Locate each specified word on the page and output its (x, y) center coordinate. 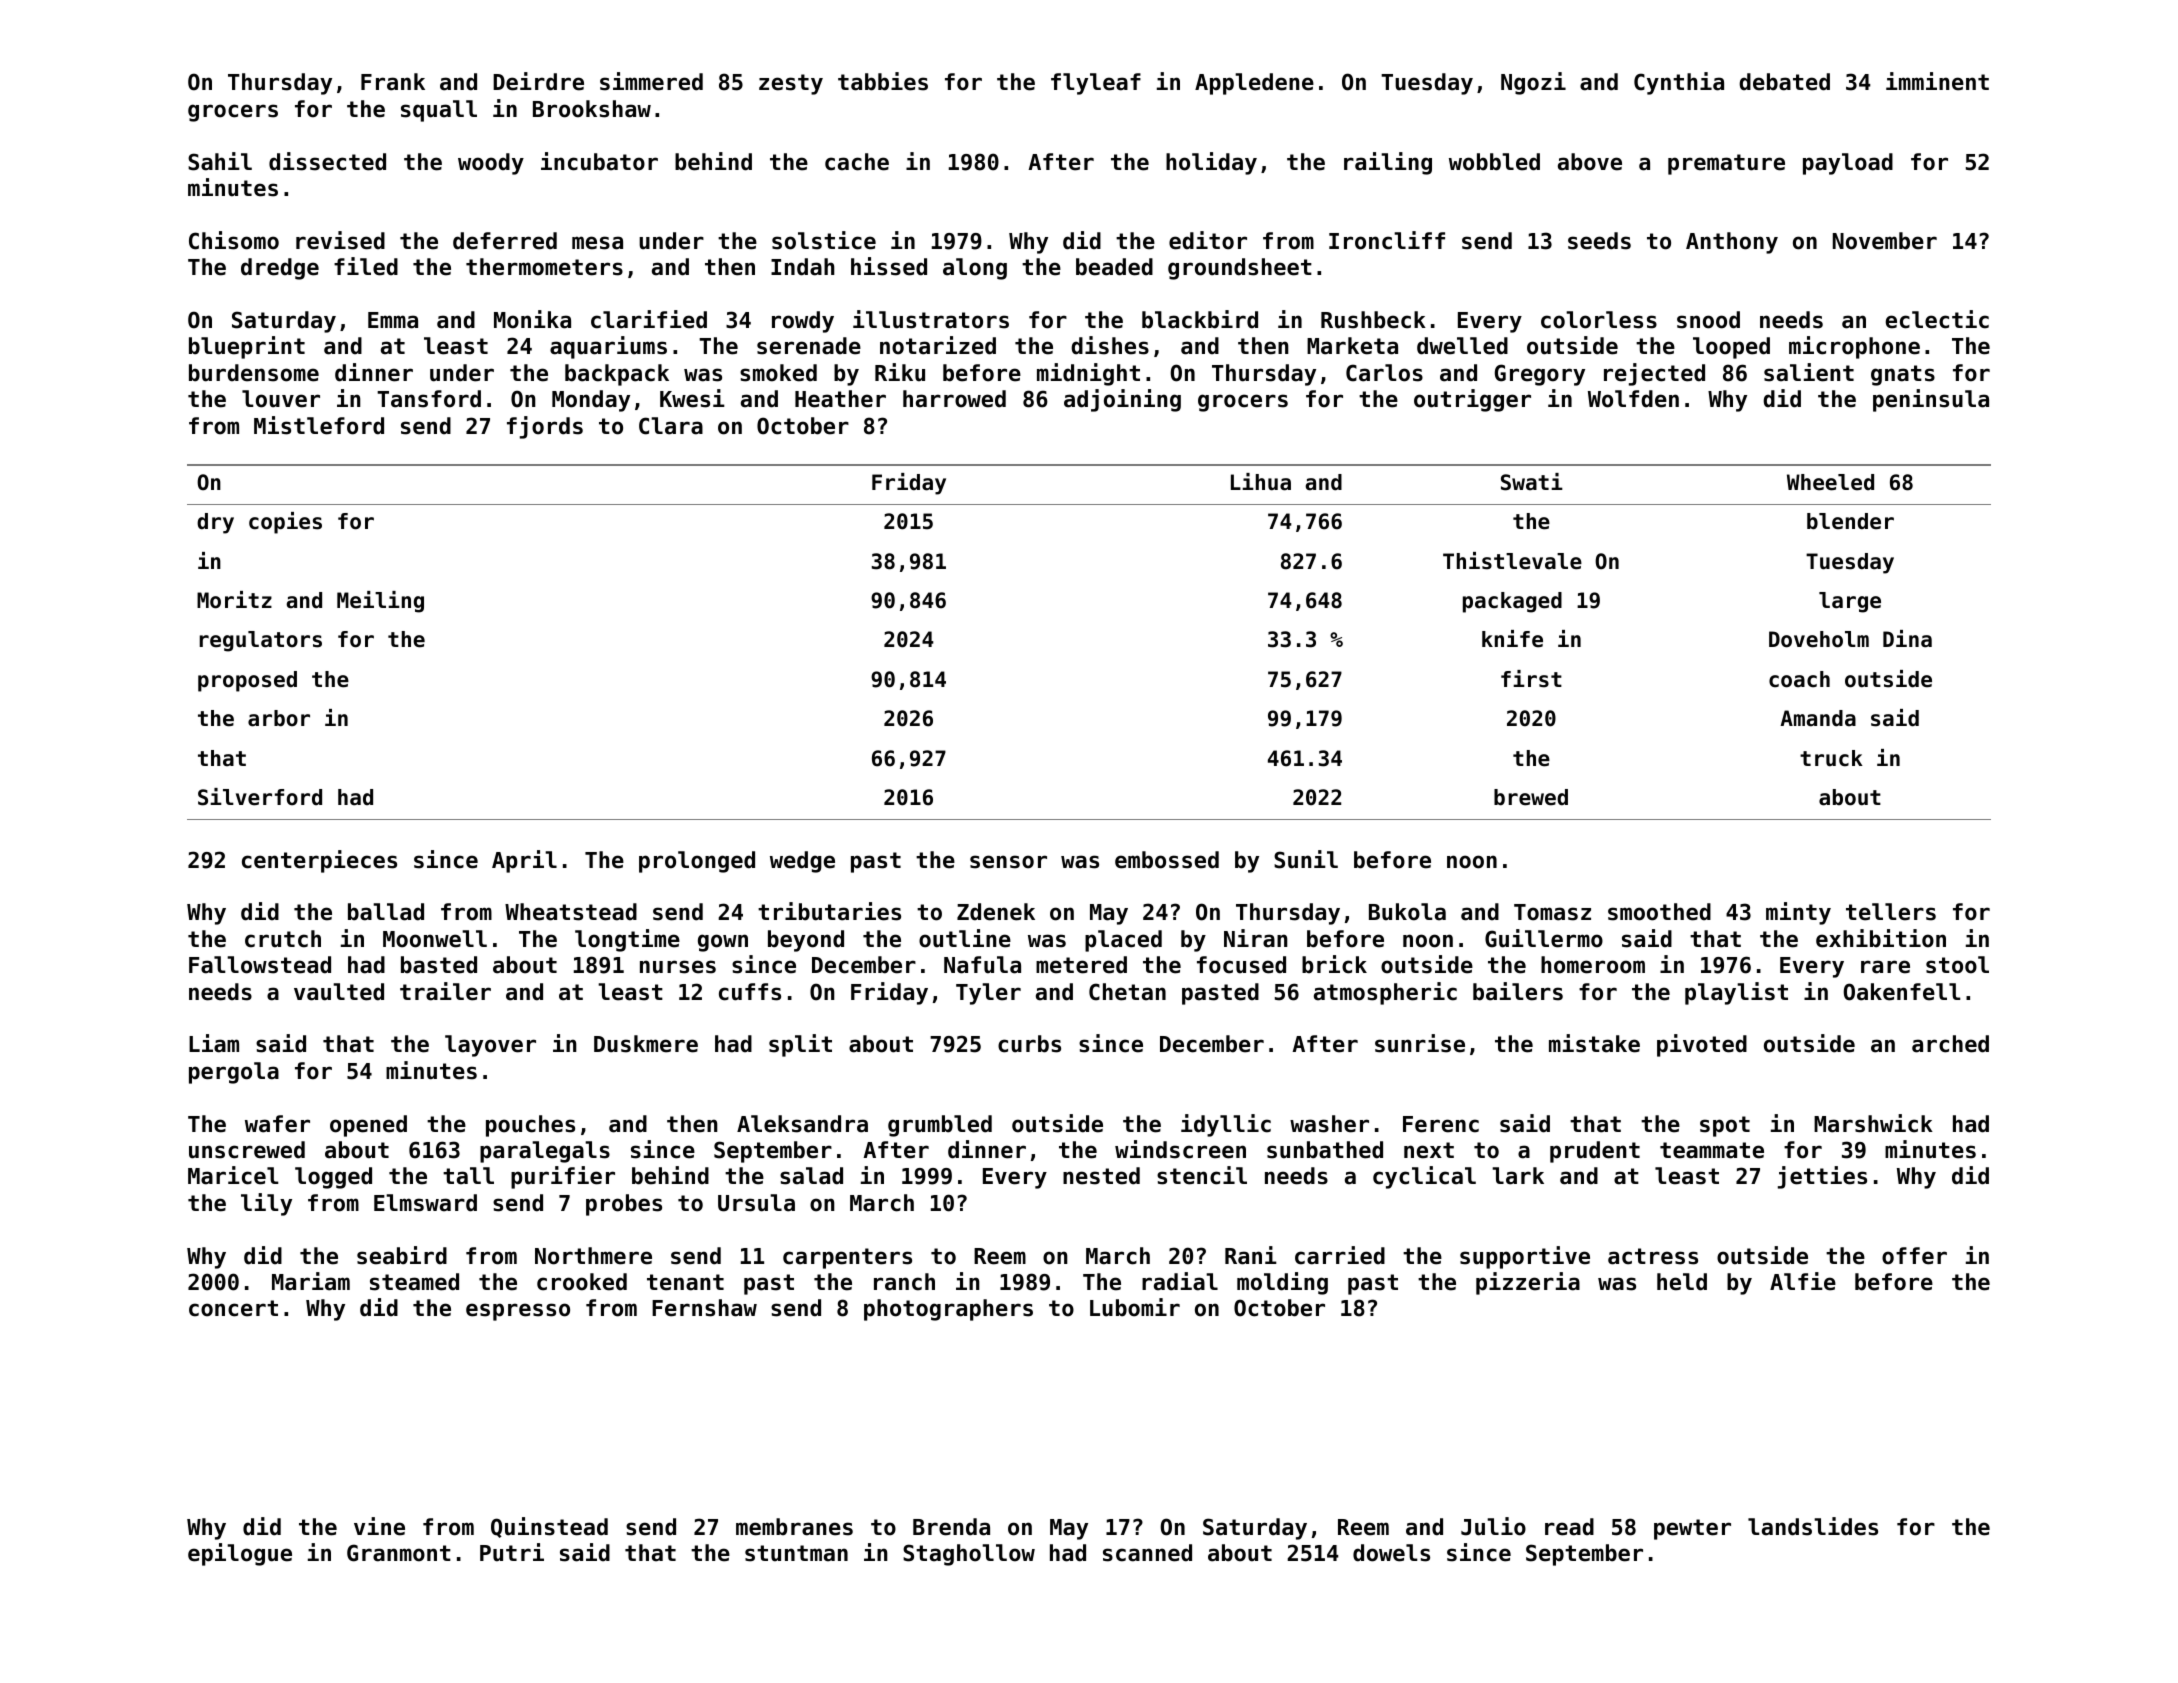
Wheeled (1830, 482)
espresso (518, 1312)
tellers (1891, 912)
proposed (247, 681)
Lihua (1261, 482)
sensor (1008, 862)
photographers (948, 1310)
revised (340, 240)
